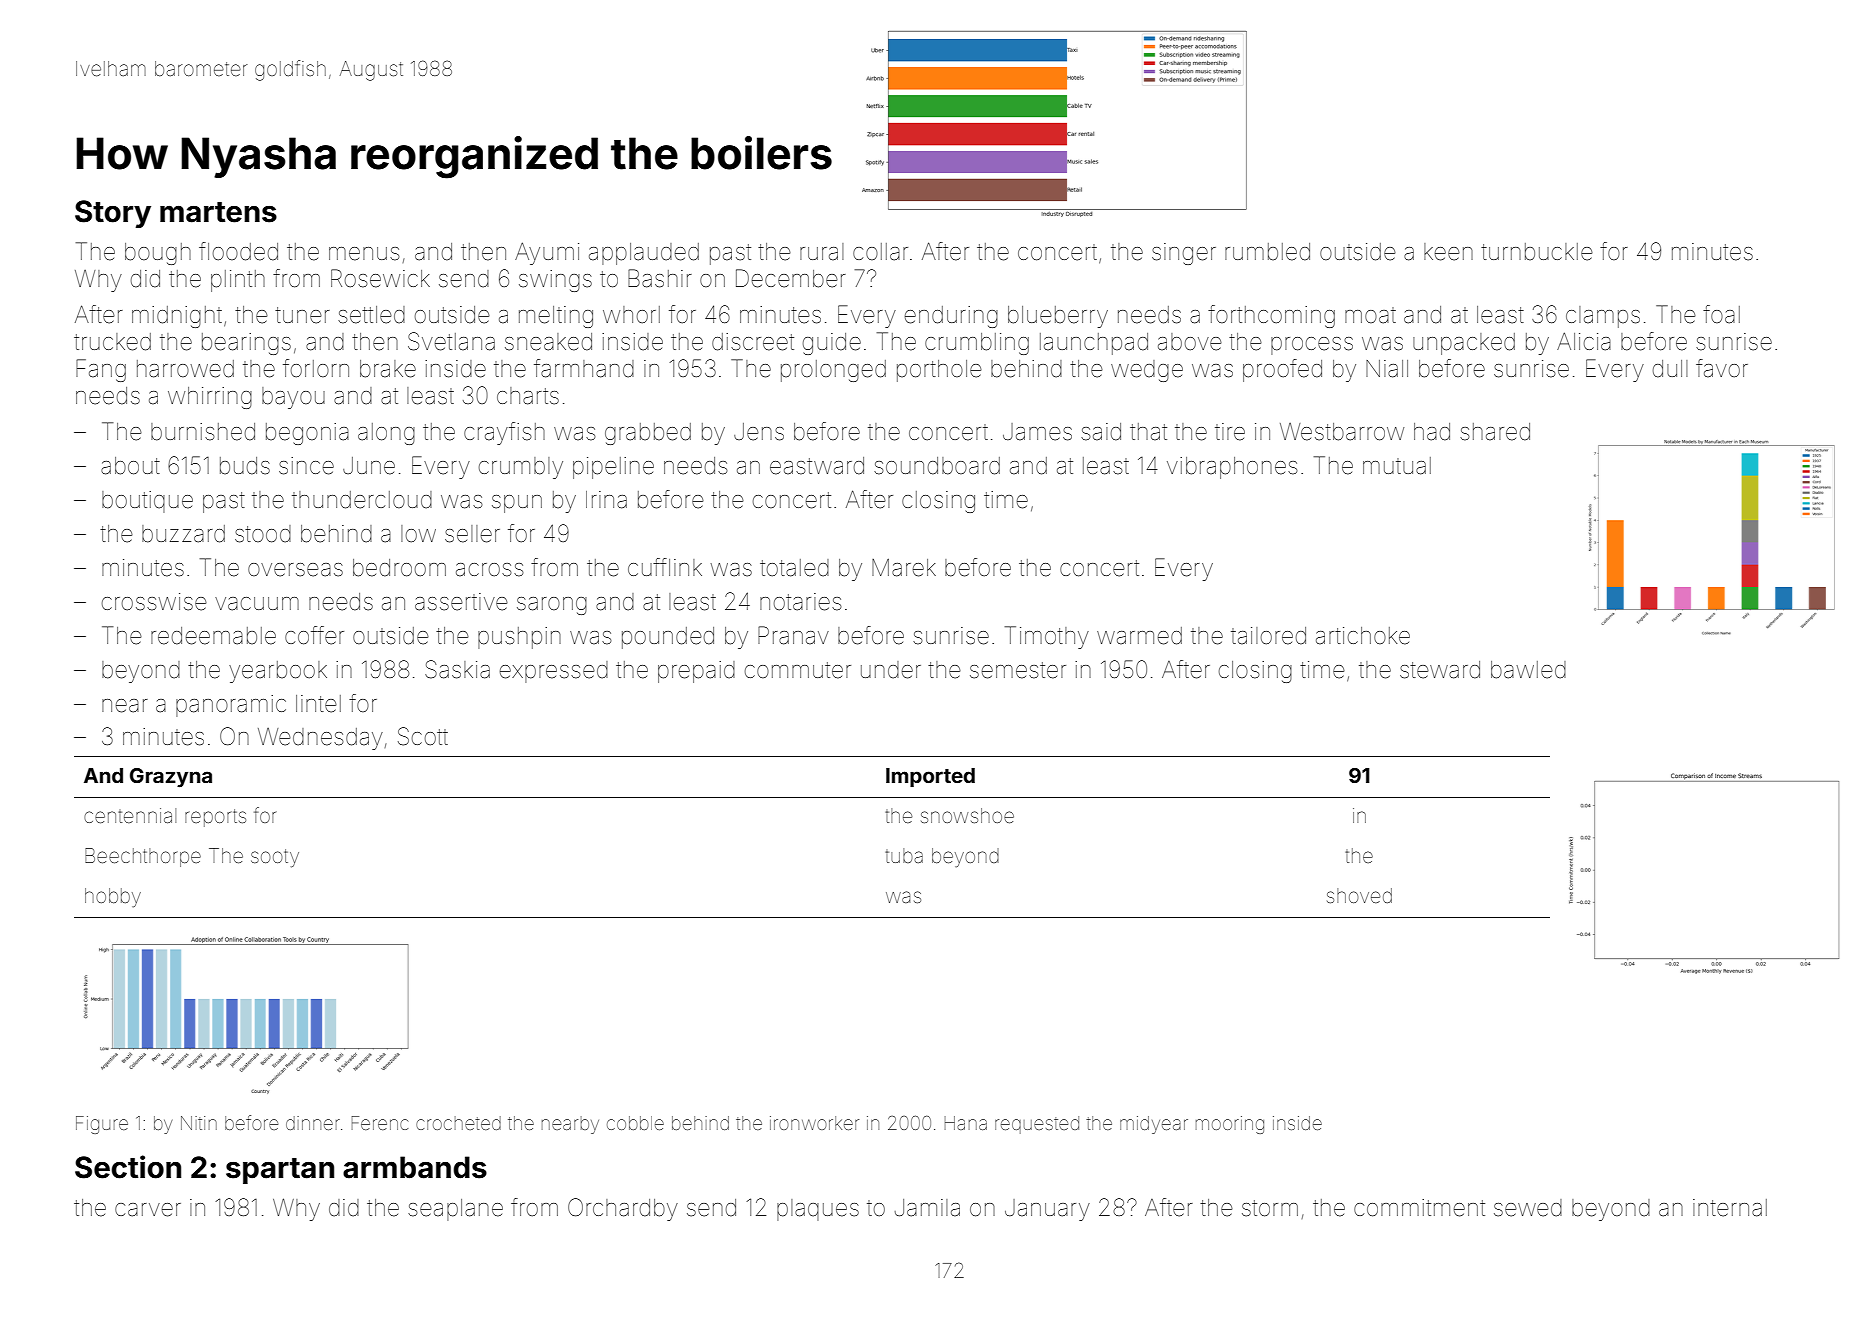 Image resolution: width=1868 pixels, height=1321 pixels. Describe the element at coordinates (1440, 670) in the screenshot. I see `steward` at that location.
